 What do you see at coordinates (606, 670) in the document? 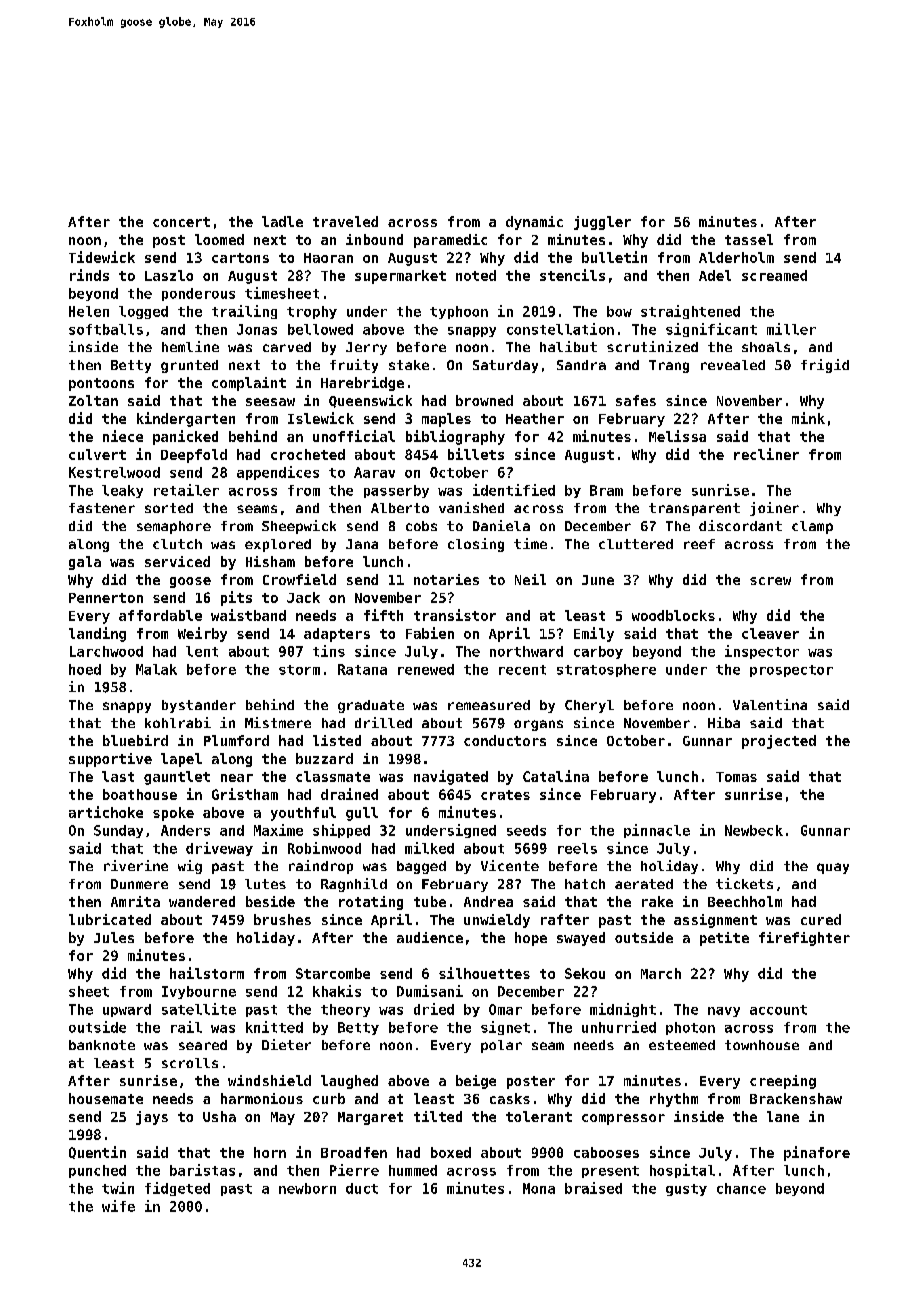
I see `stratosphere` at bounding box center [606, 670].
